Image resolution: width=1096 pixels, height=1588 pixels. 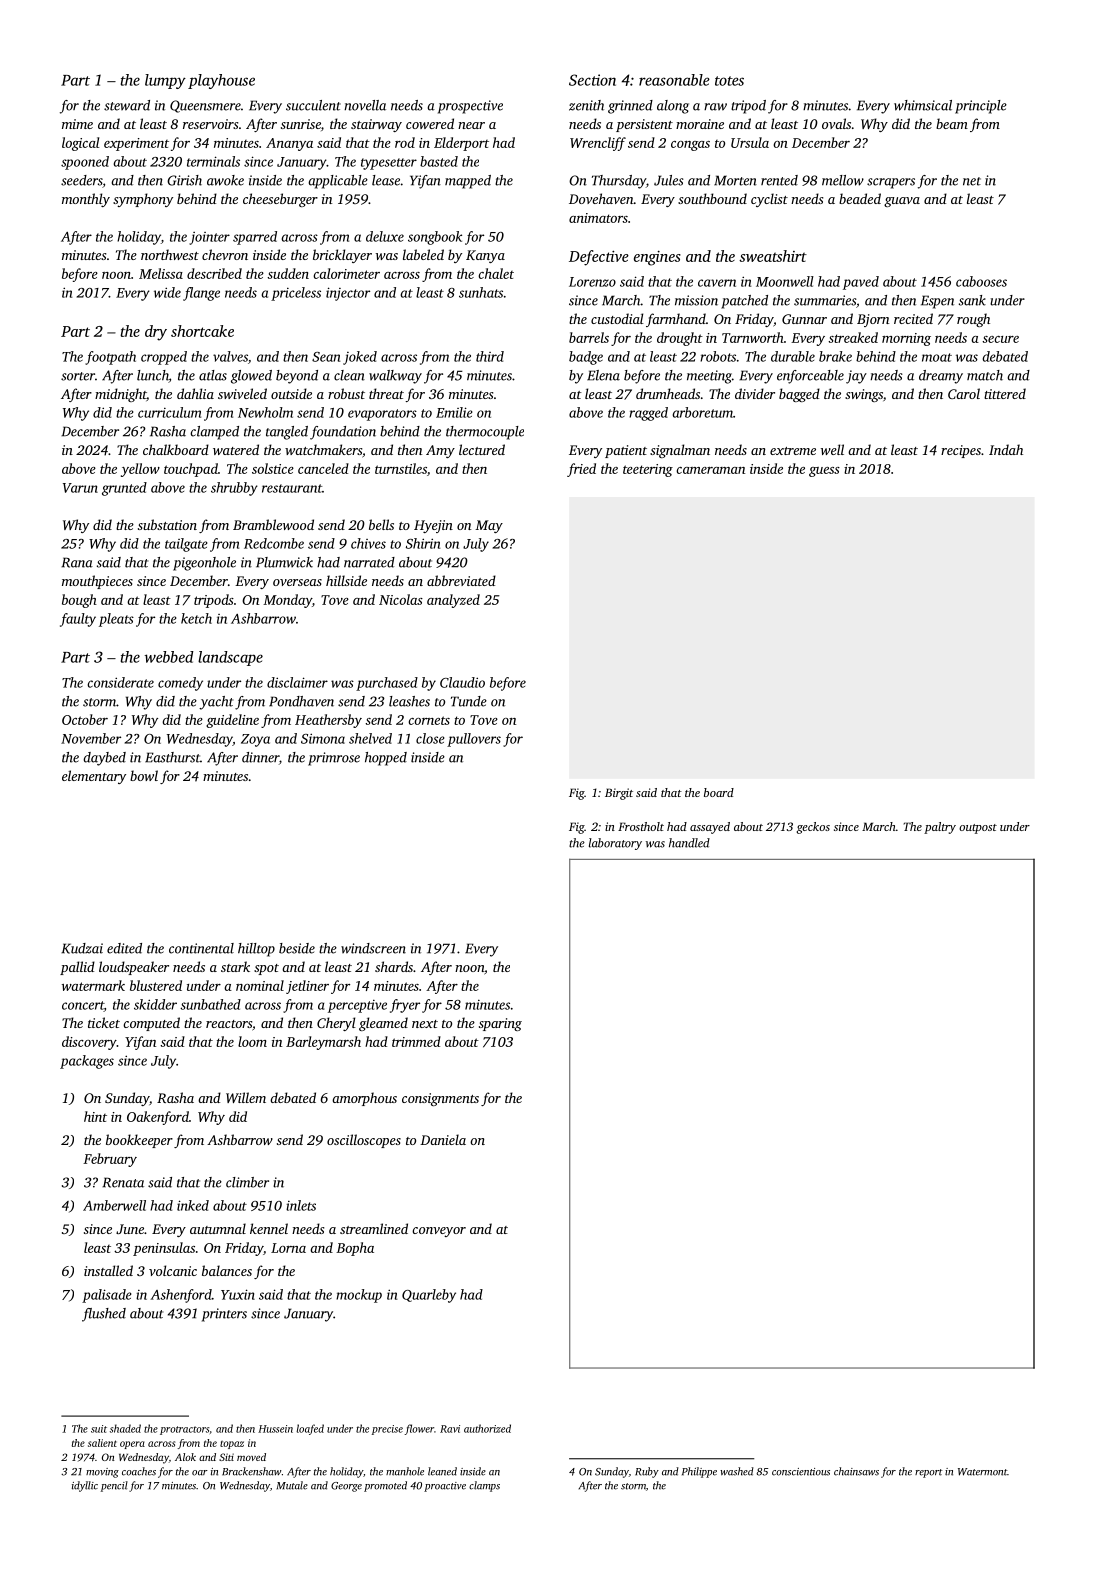 What do you see at coordinates (292, 1485) in the document?
I see `Mutale` at bounding box center [292, 1485].
